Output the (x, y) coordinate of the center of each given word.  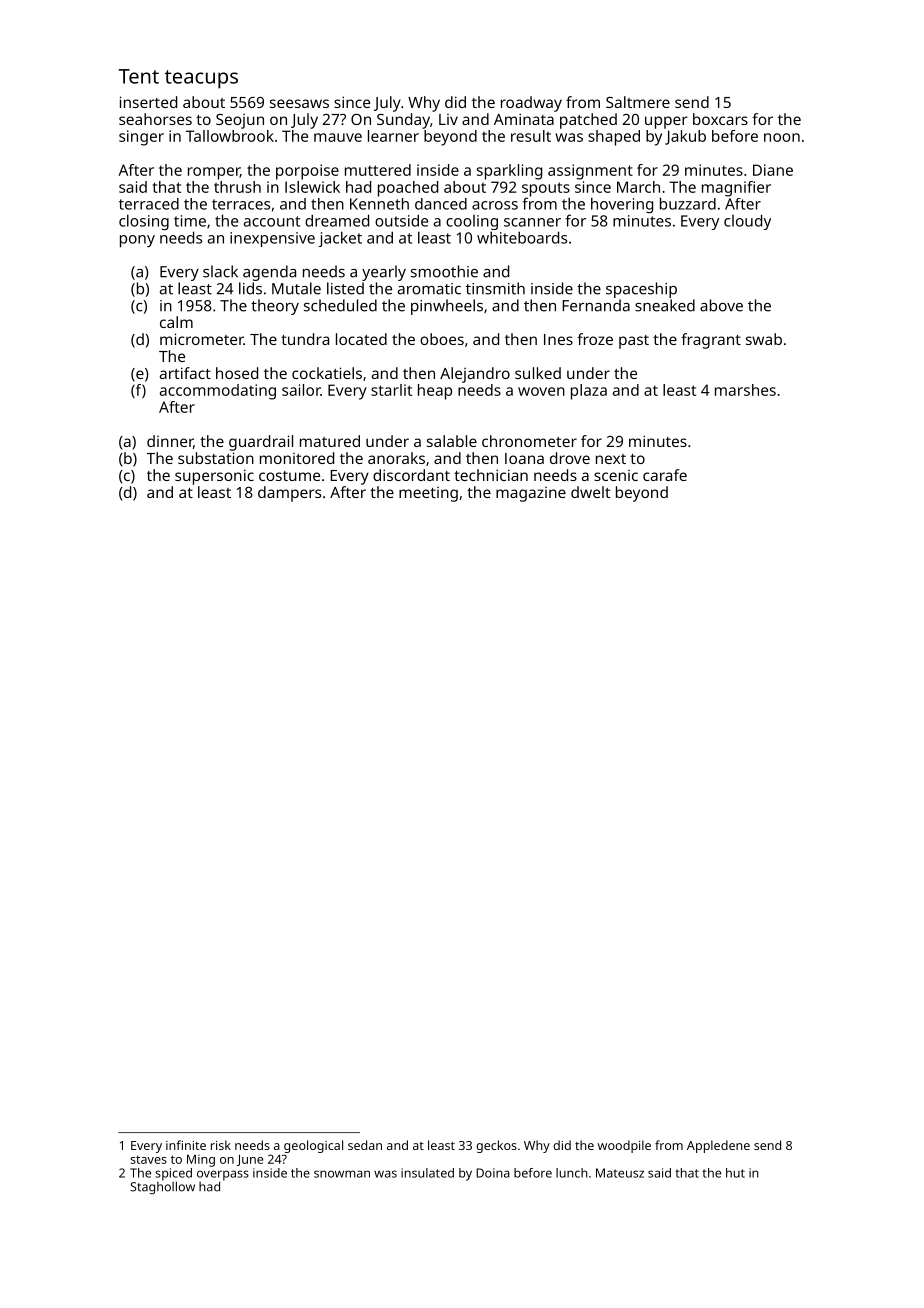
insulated (427, 1173)
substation (216, 458)
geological (313, 1146)
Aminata (524, 119)
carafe (665, 475)
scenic (616, 475)
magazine (531, 494)
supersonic (214, 477)
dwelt (591, 492)
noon (782, 137)
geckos (496, 1146)
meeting (428, 494)
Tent (138, 76)
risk (221, 1145)
